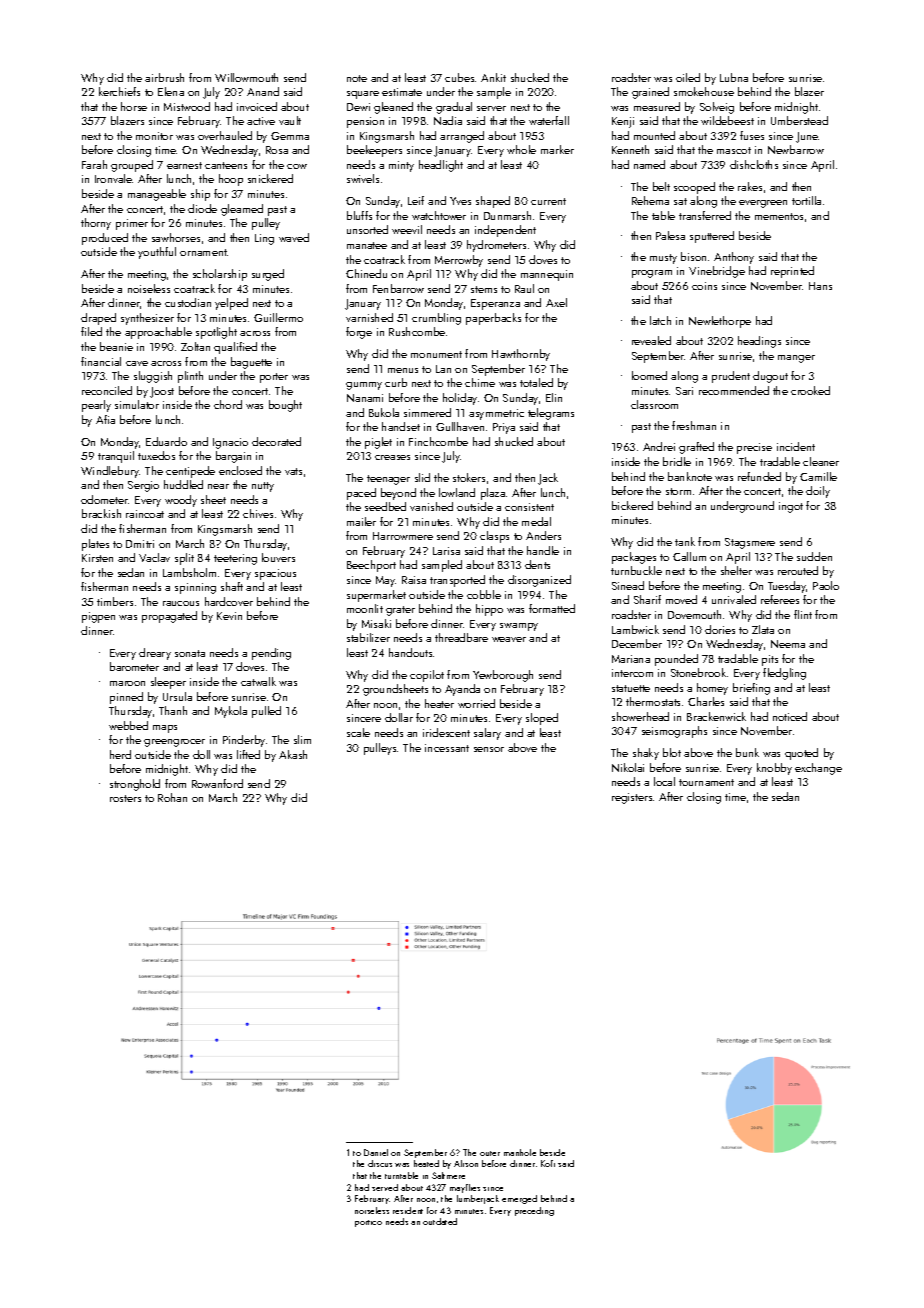 This page has width=924, height=1308. I want to click on kerchiefs, so click(119, 91).
